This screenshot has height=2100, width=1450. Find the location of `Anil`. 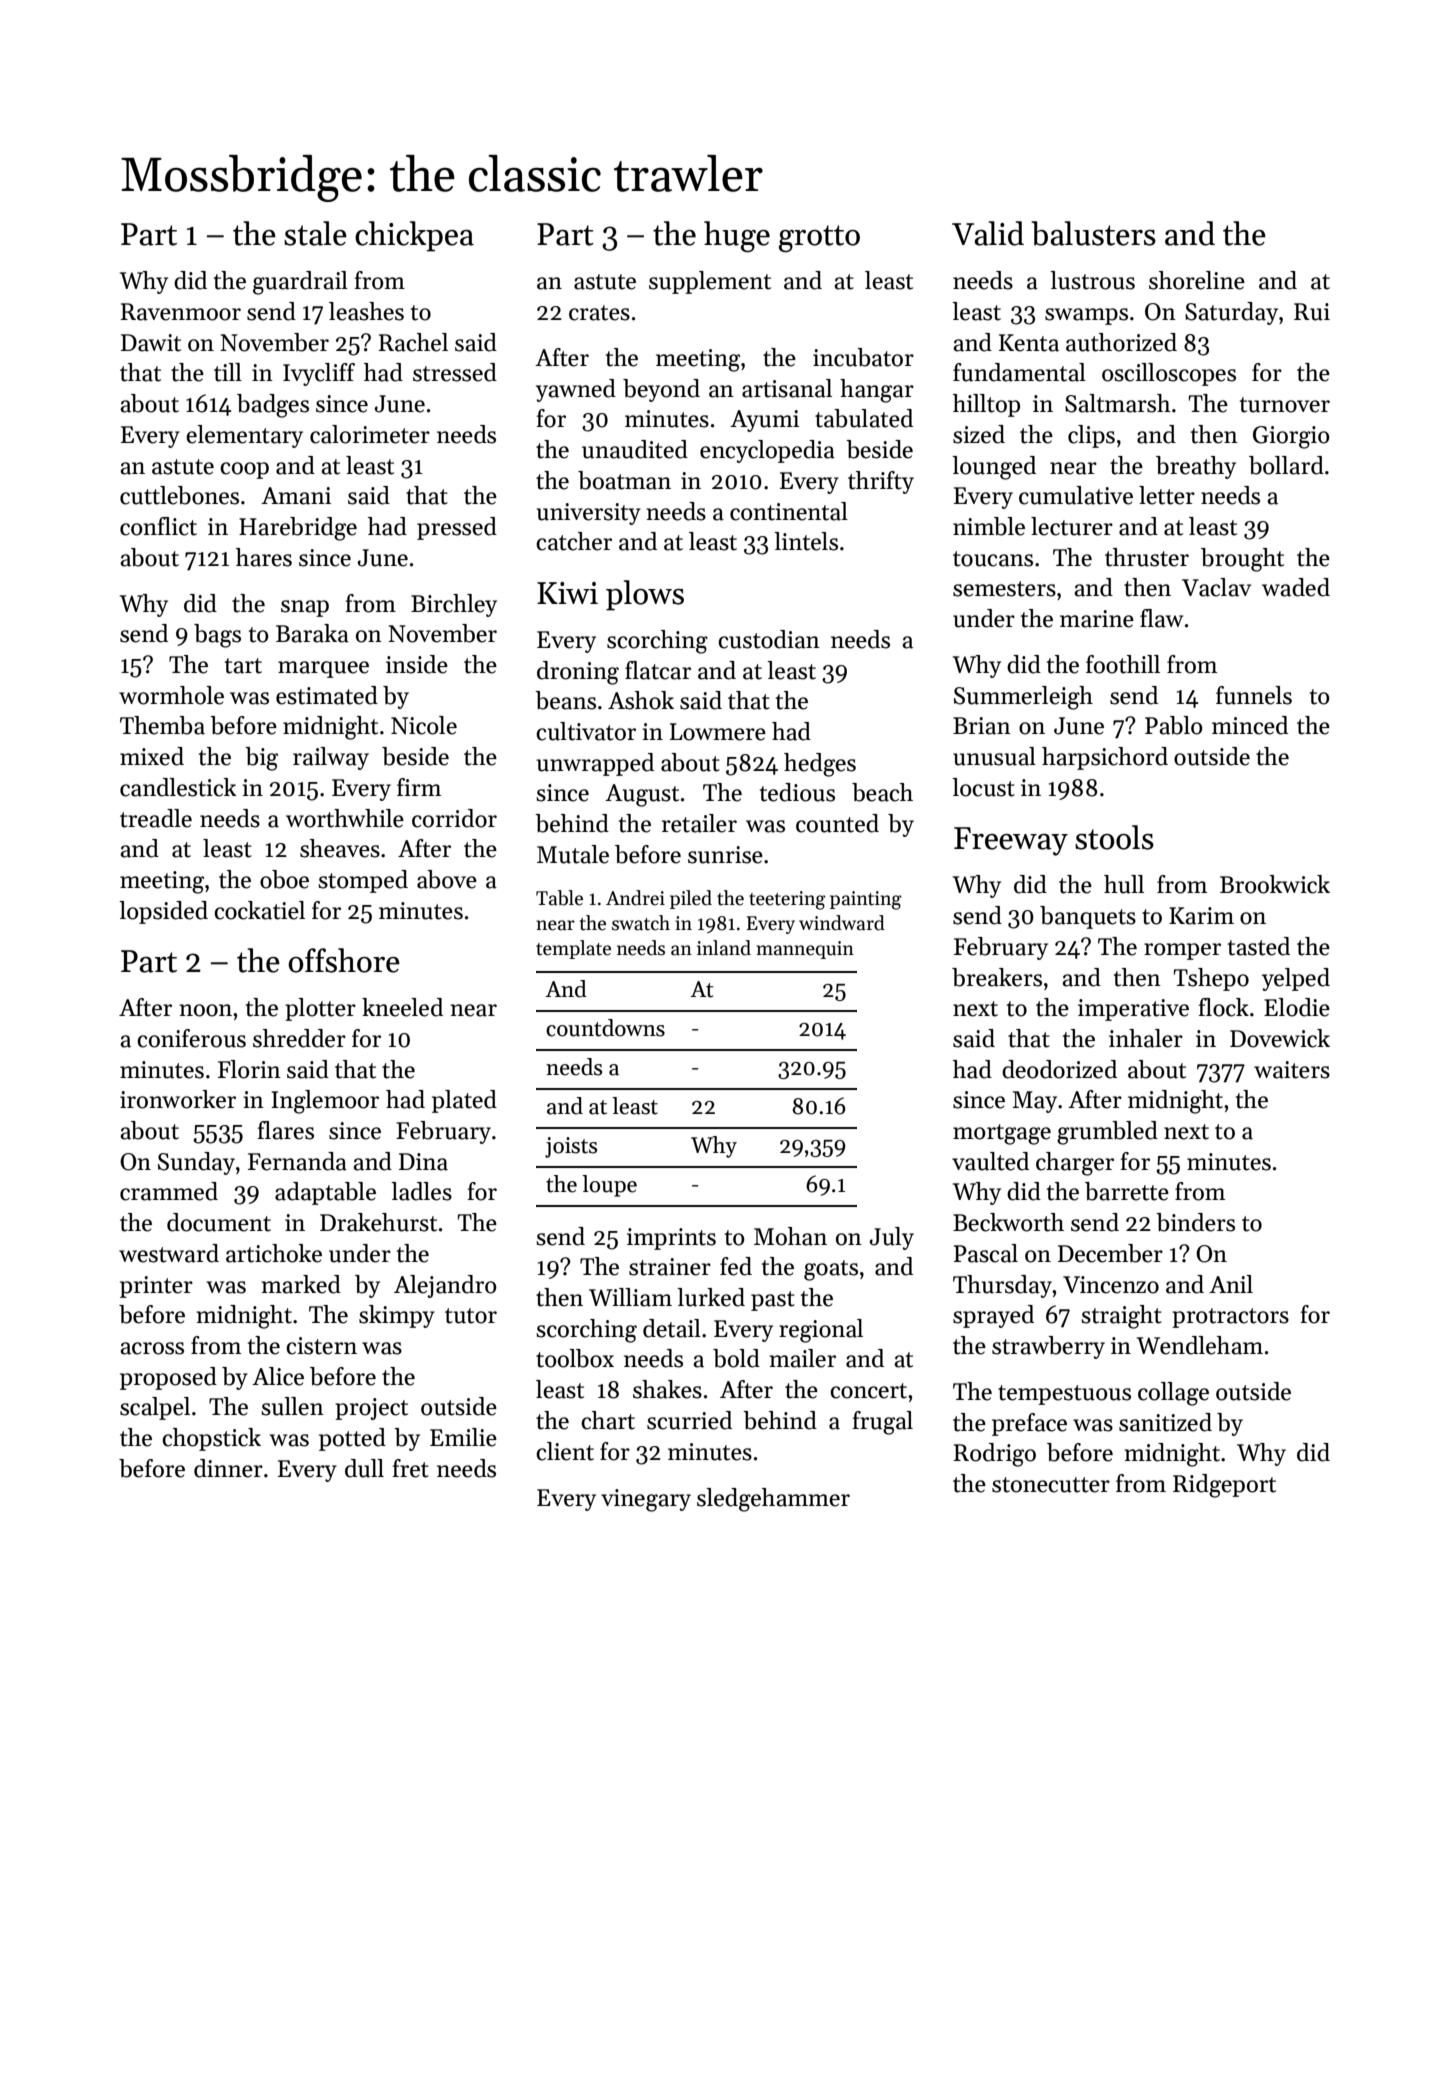

Anil is located at coordinates (1231, 1284).
